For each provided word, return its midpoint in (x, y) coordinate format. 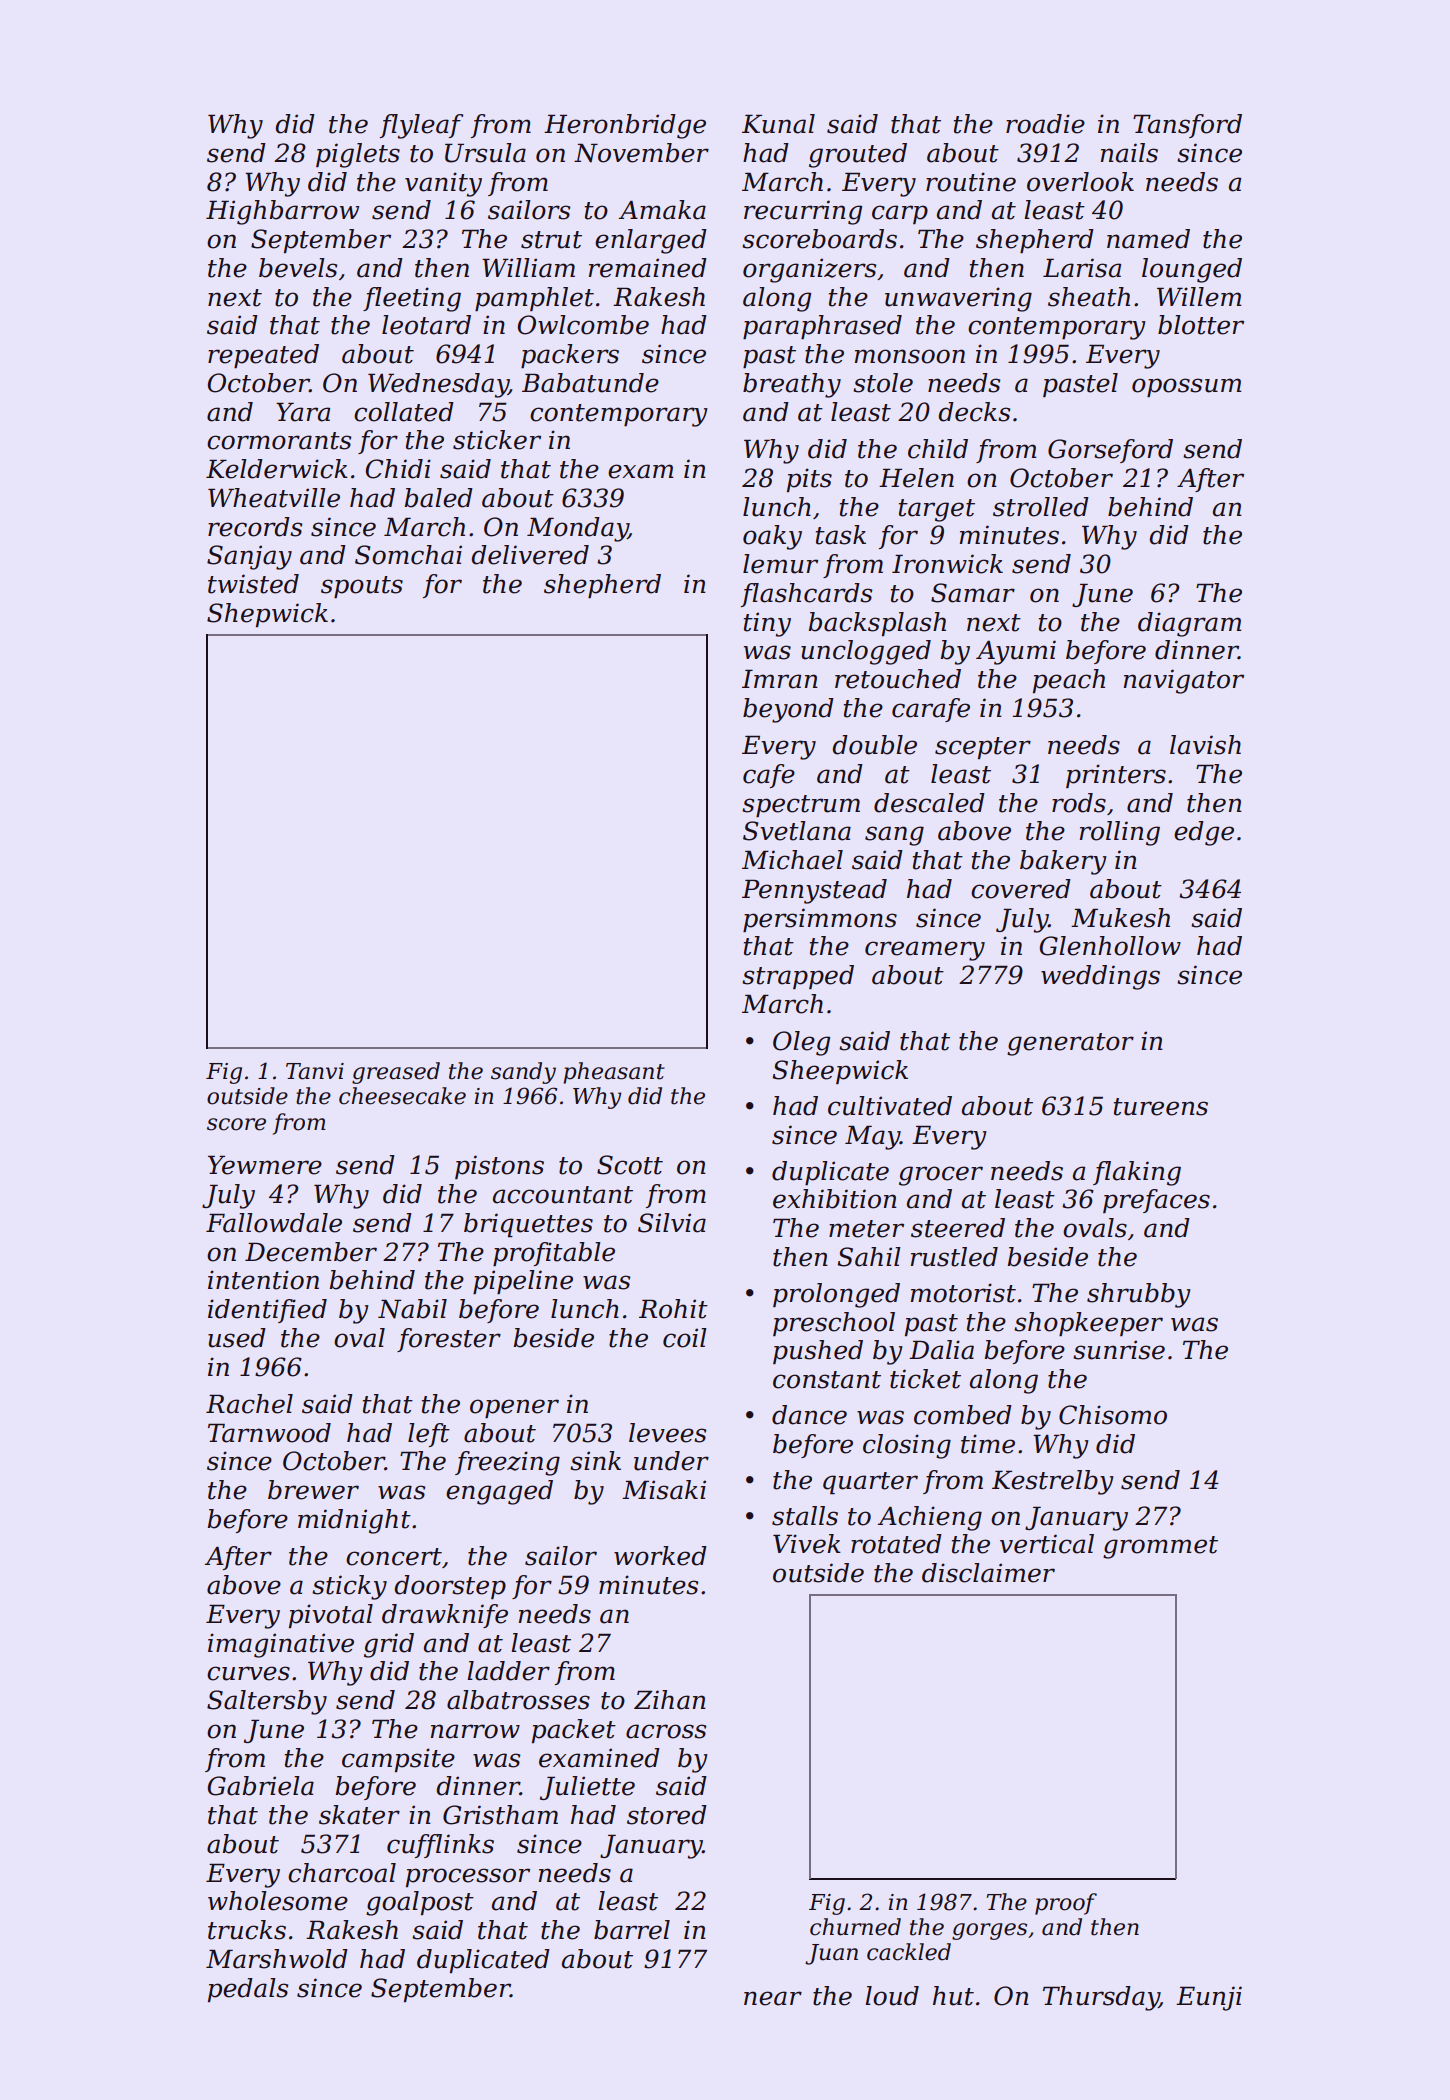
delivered (530, 555)
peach (1069, 681)
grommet (1160, 1547)
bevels (298, 268)
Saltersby (267, 1702)
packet (574, 1731)
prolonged (836, 1295)
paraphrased (822, 327)
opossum (1186, 387)
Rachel (249, 1404)
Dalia (941, 1350)
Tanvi (315, 1071)
